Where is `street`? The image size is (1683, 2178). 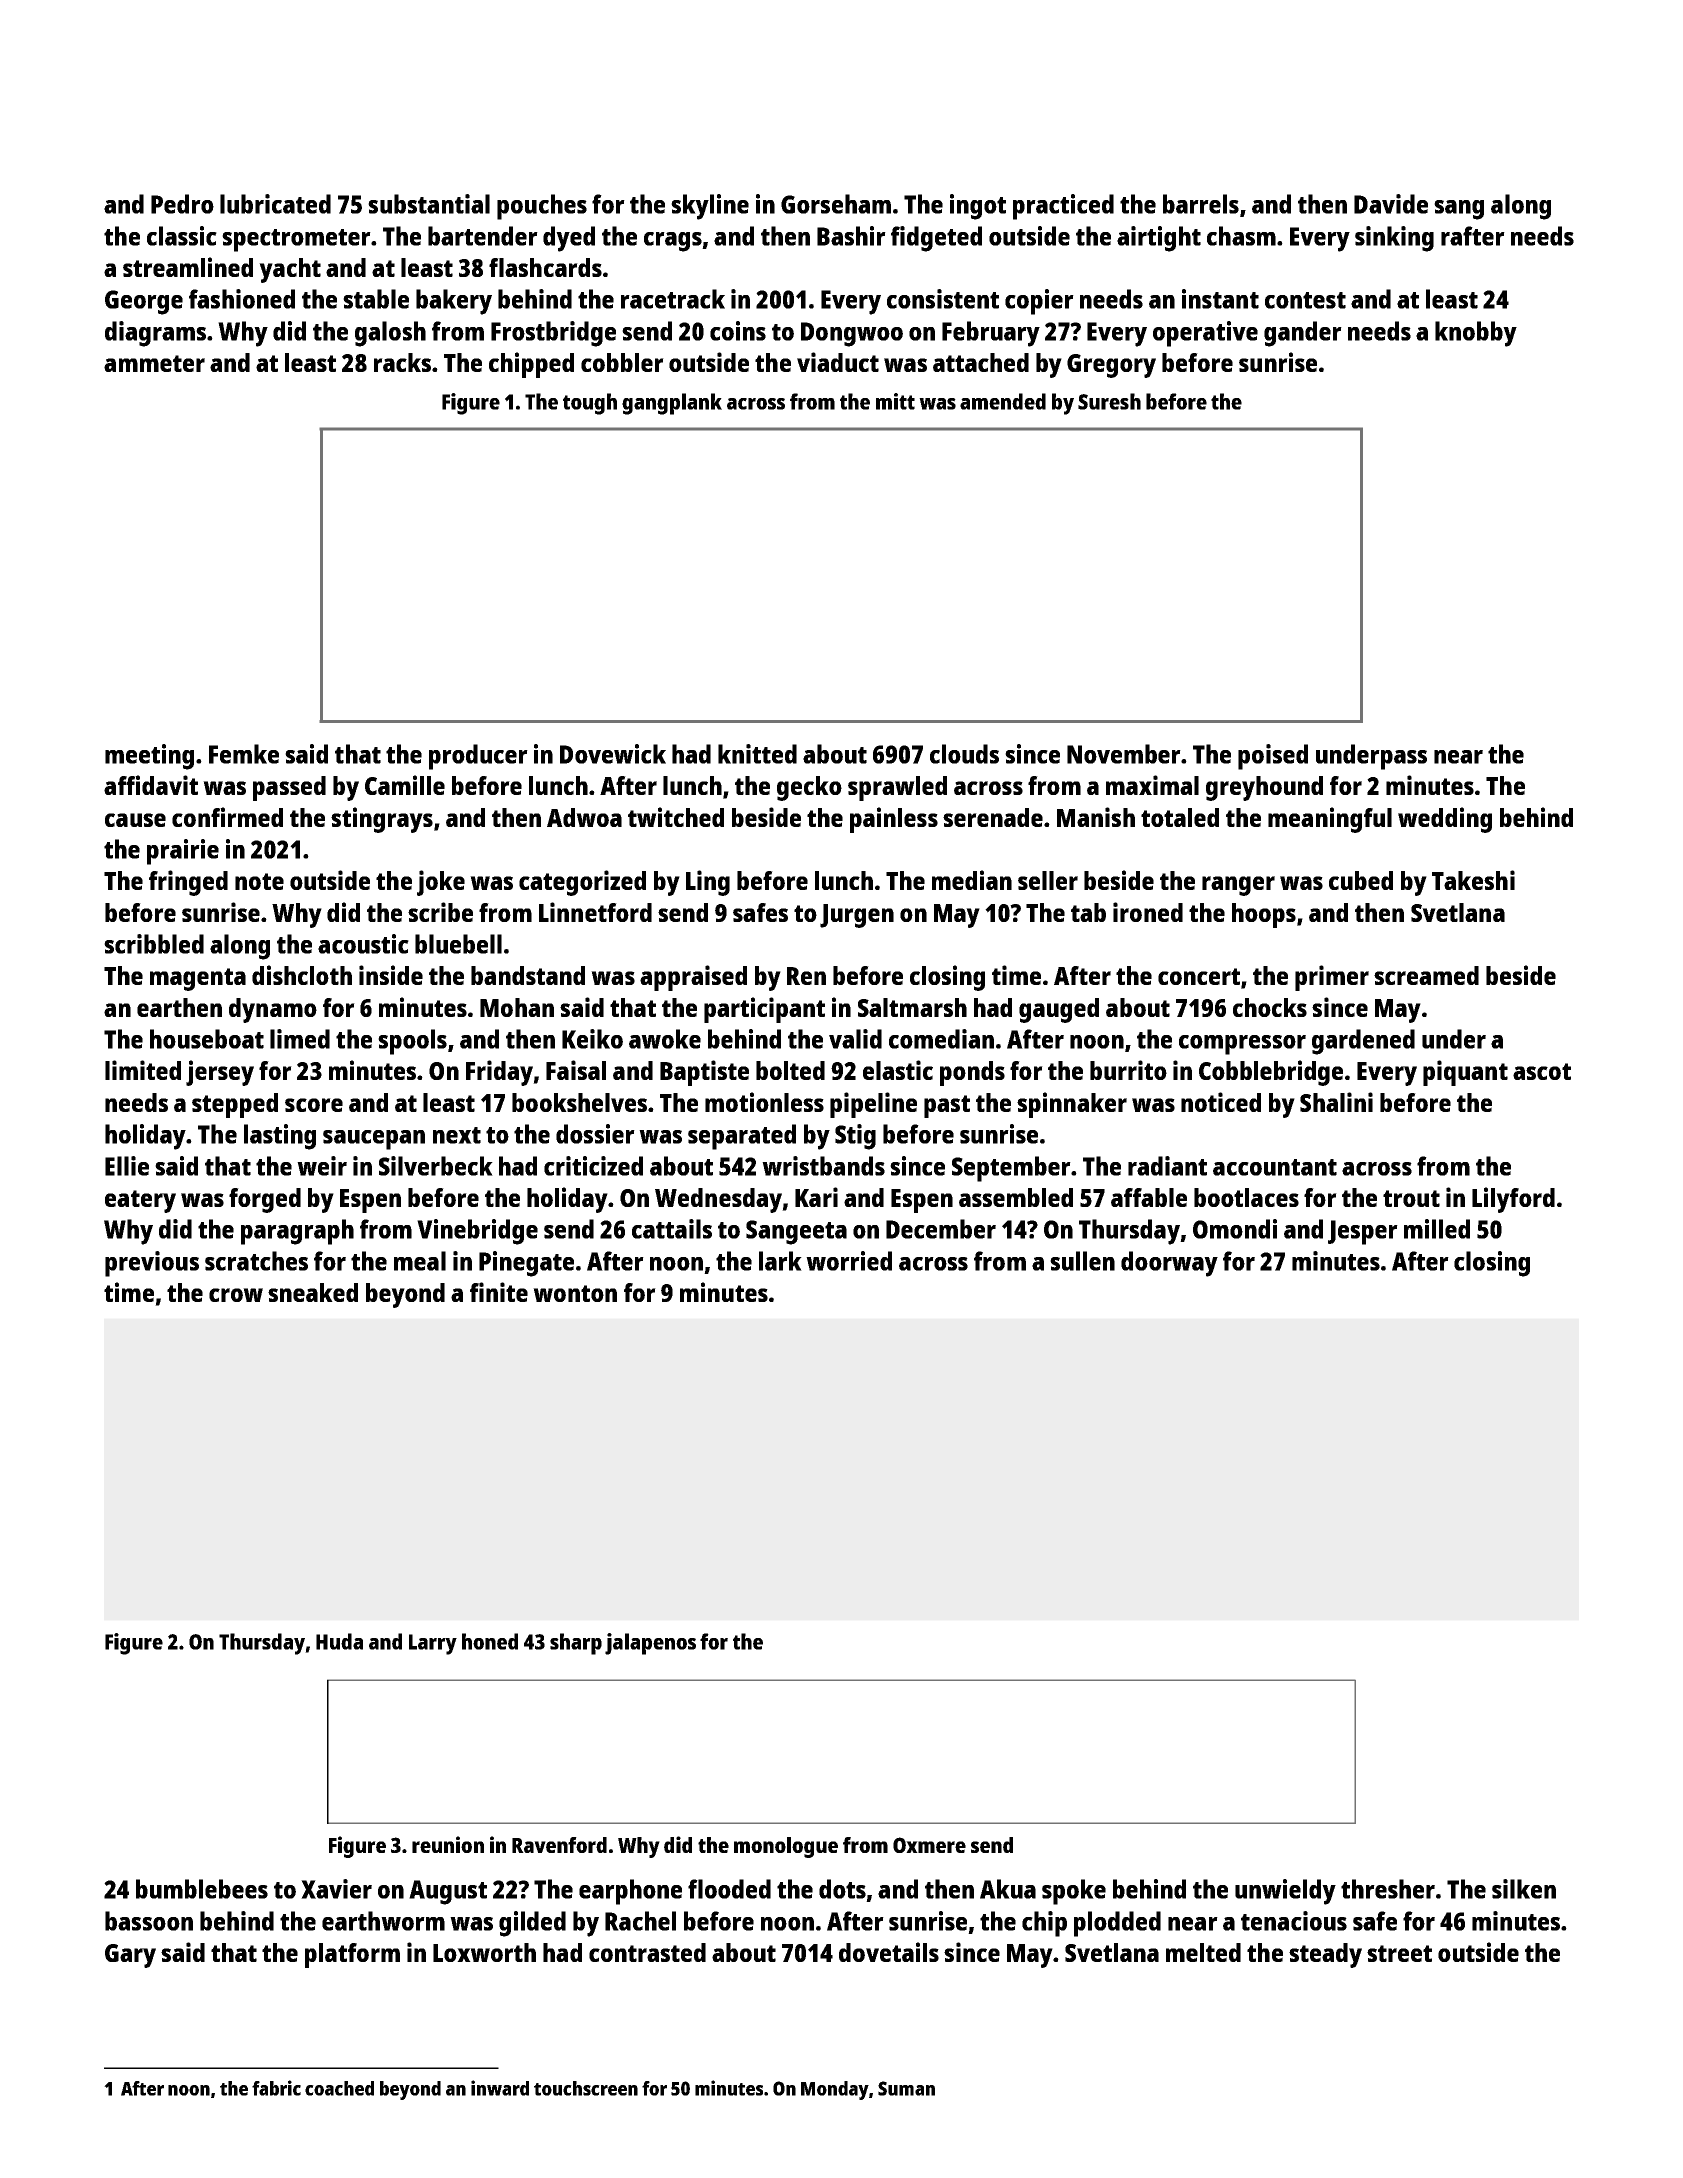 street is located at coordinates (1399, 1953).
